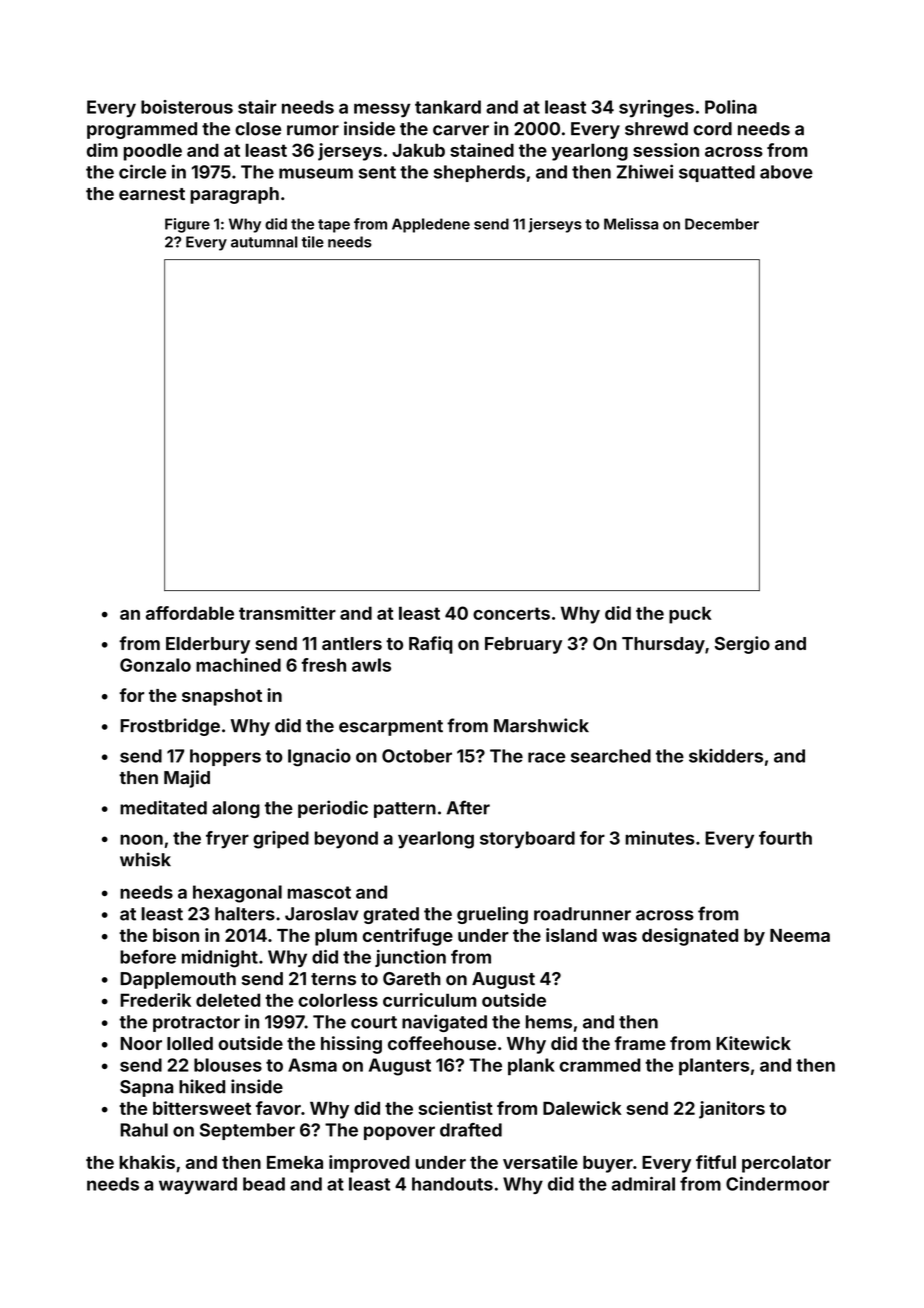  What do you see at coordinates (619, 937) in the screenshot?
I see `was` at bounding box center [619, 937].
